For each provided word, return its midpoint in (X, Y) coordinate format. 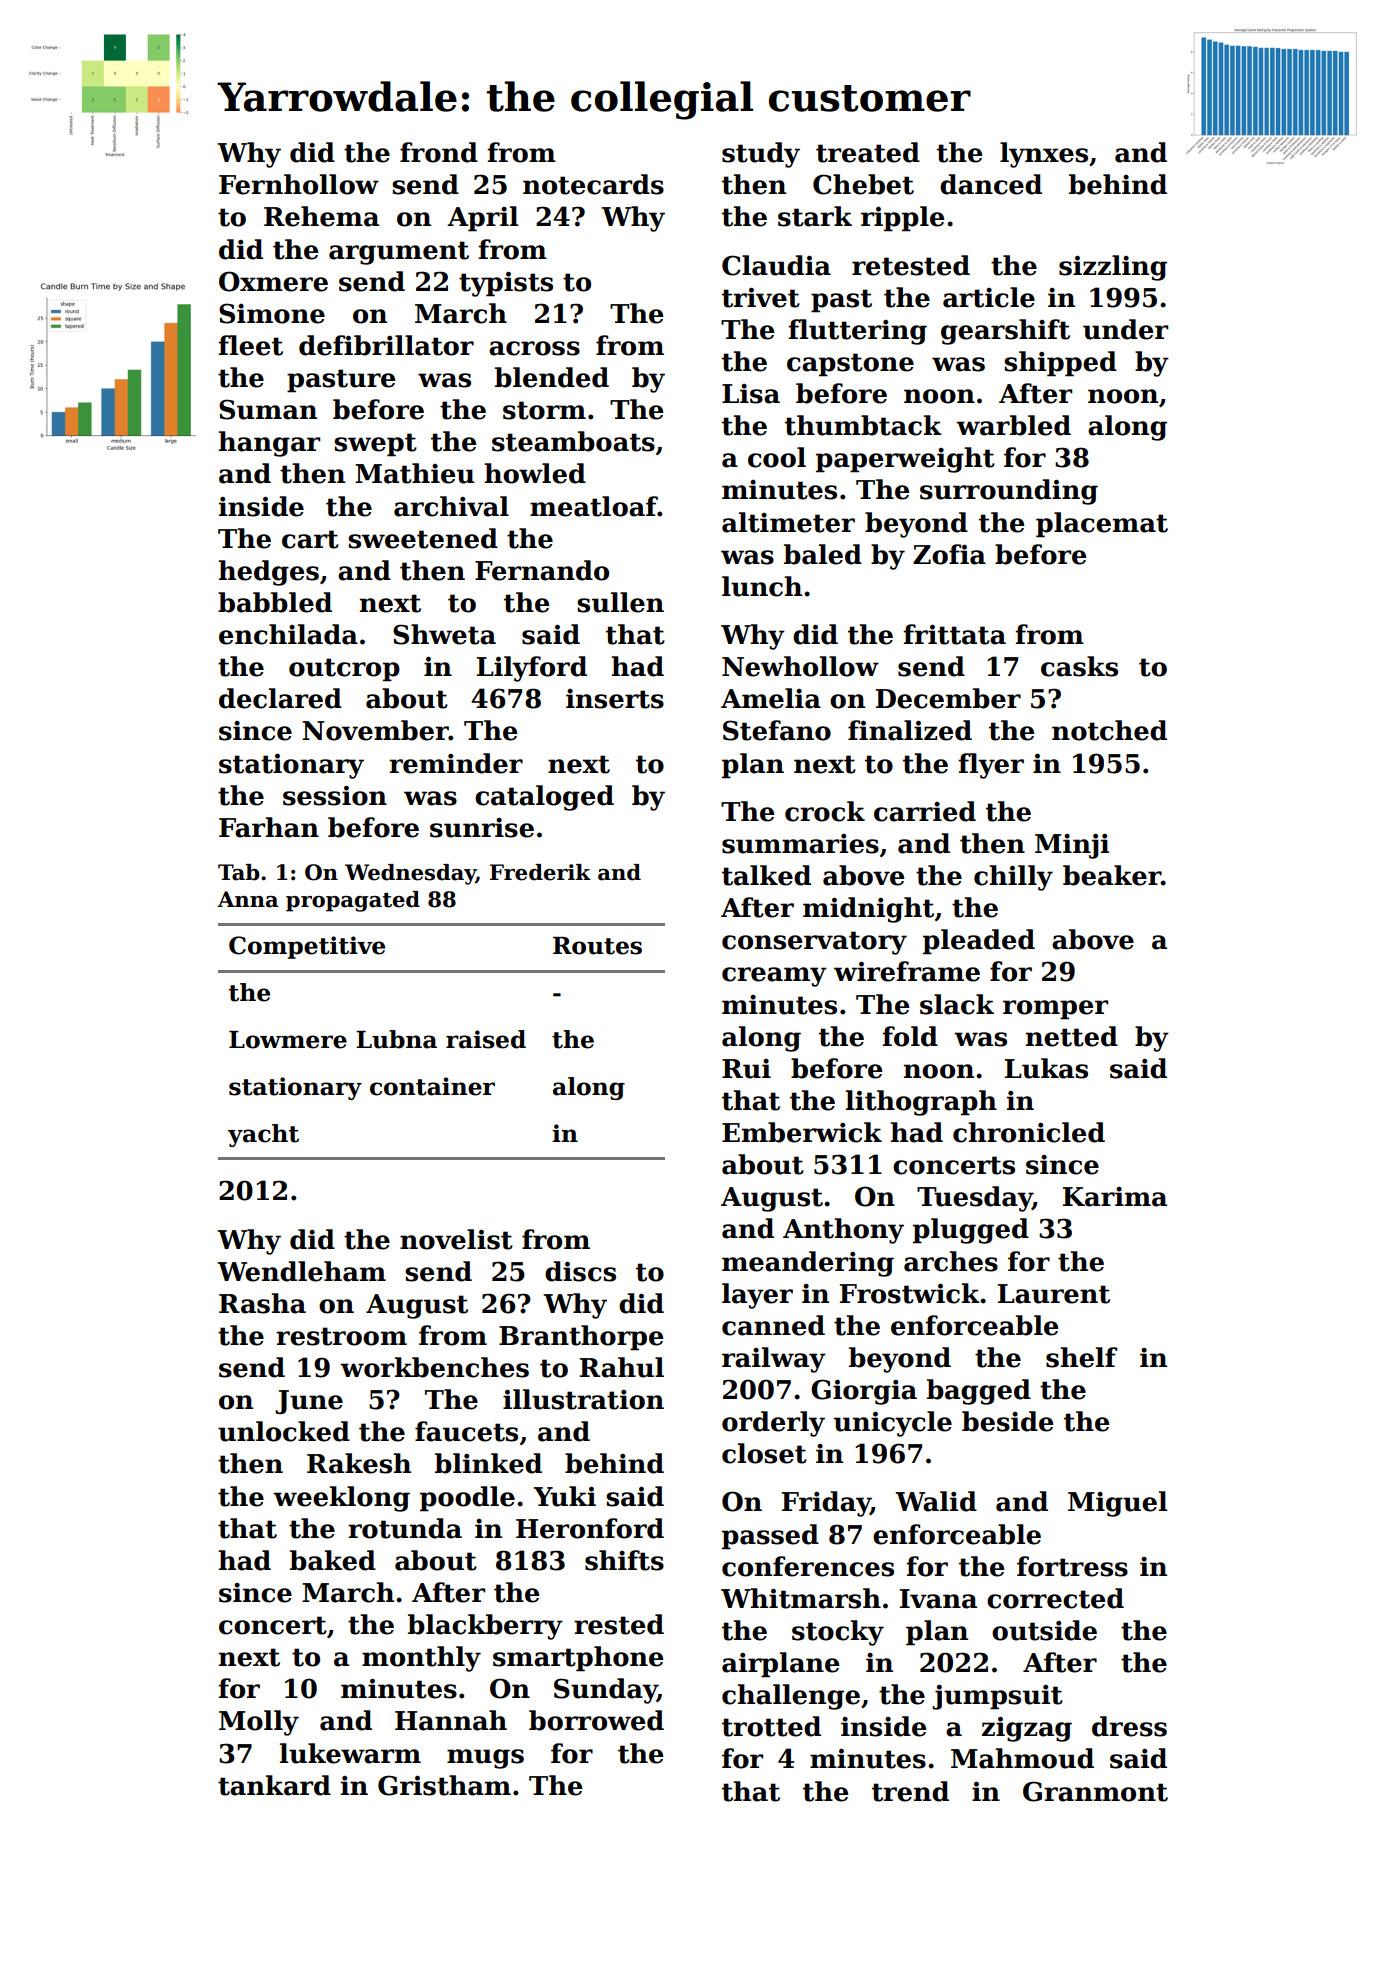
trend (910, 1791)
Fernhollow (299, 184)
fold (910, 1036)
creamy (774, 977)
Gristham (444, 1785)
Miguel (1117, 1504)
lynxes (1044, 155)
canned (773, 1325)
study (761, 155)
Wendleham (301, 1271)
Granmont (1095, 1791)
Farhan (269, 827)
